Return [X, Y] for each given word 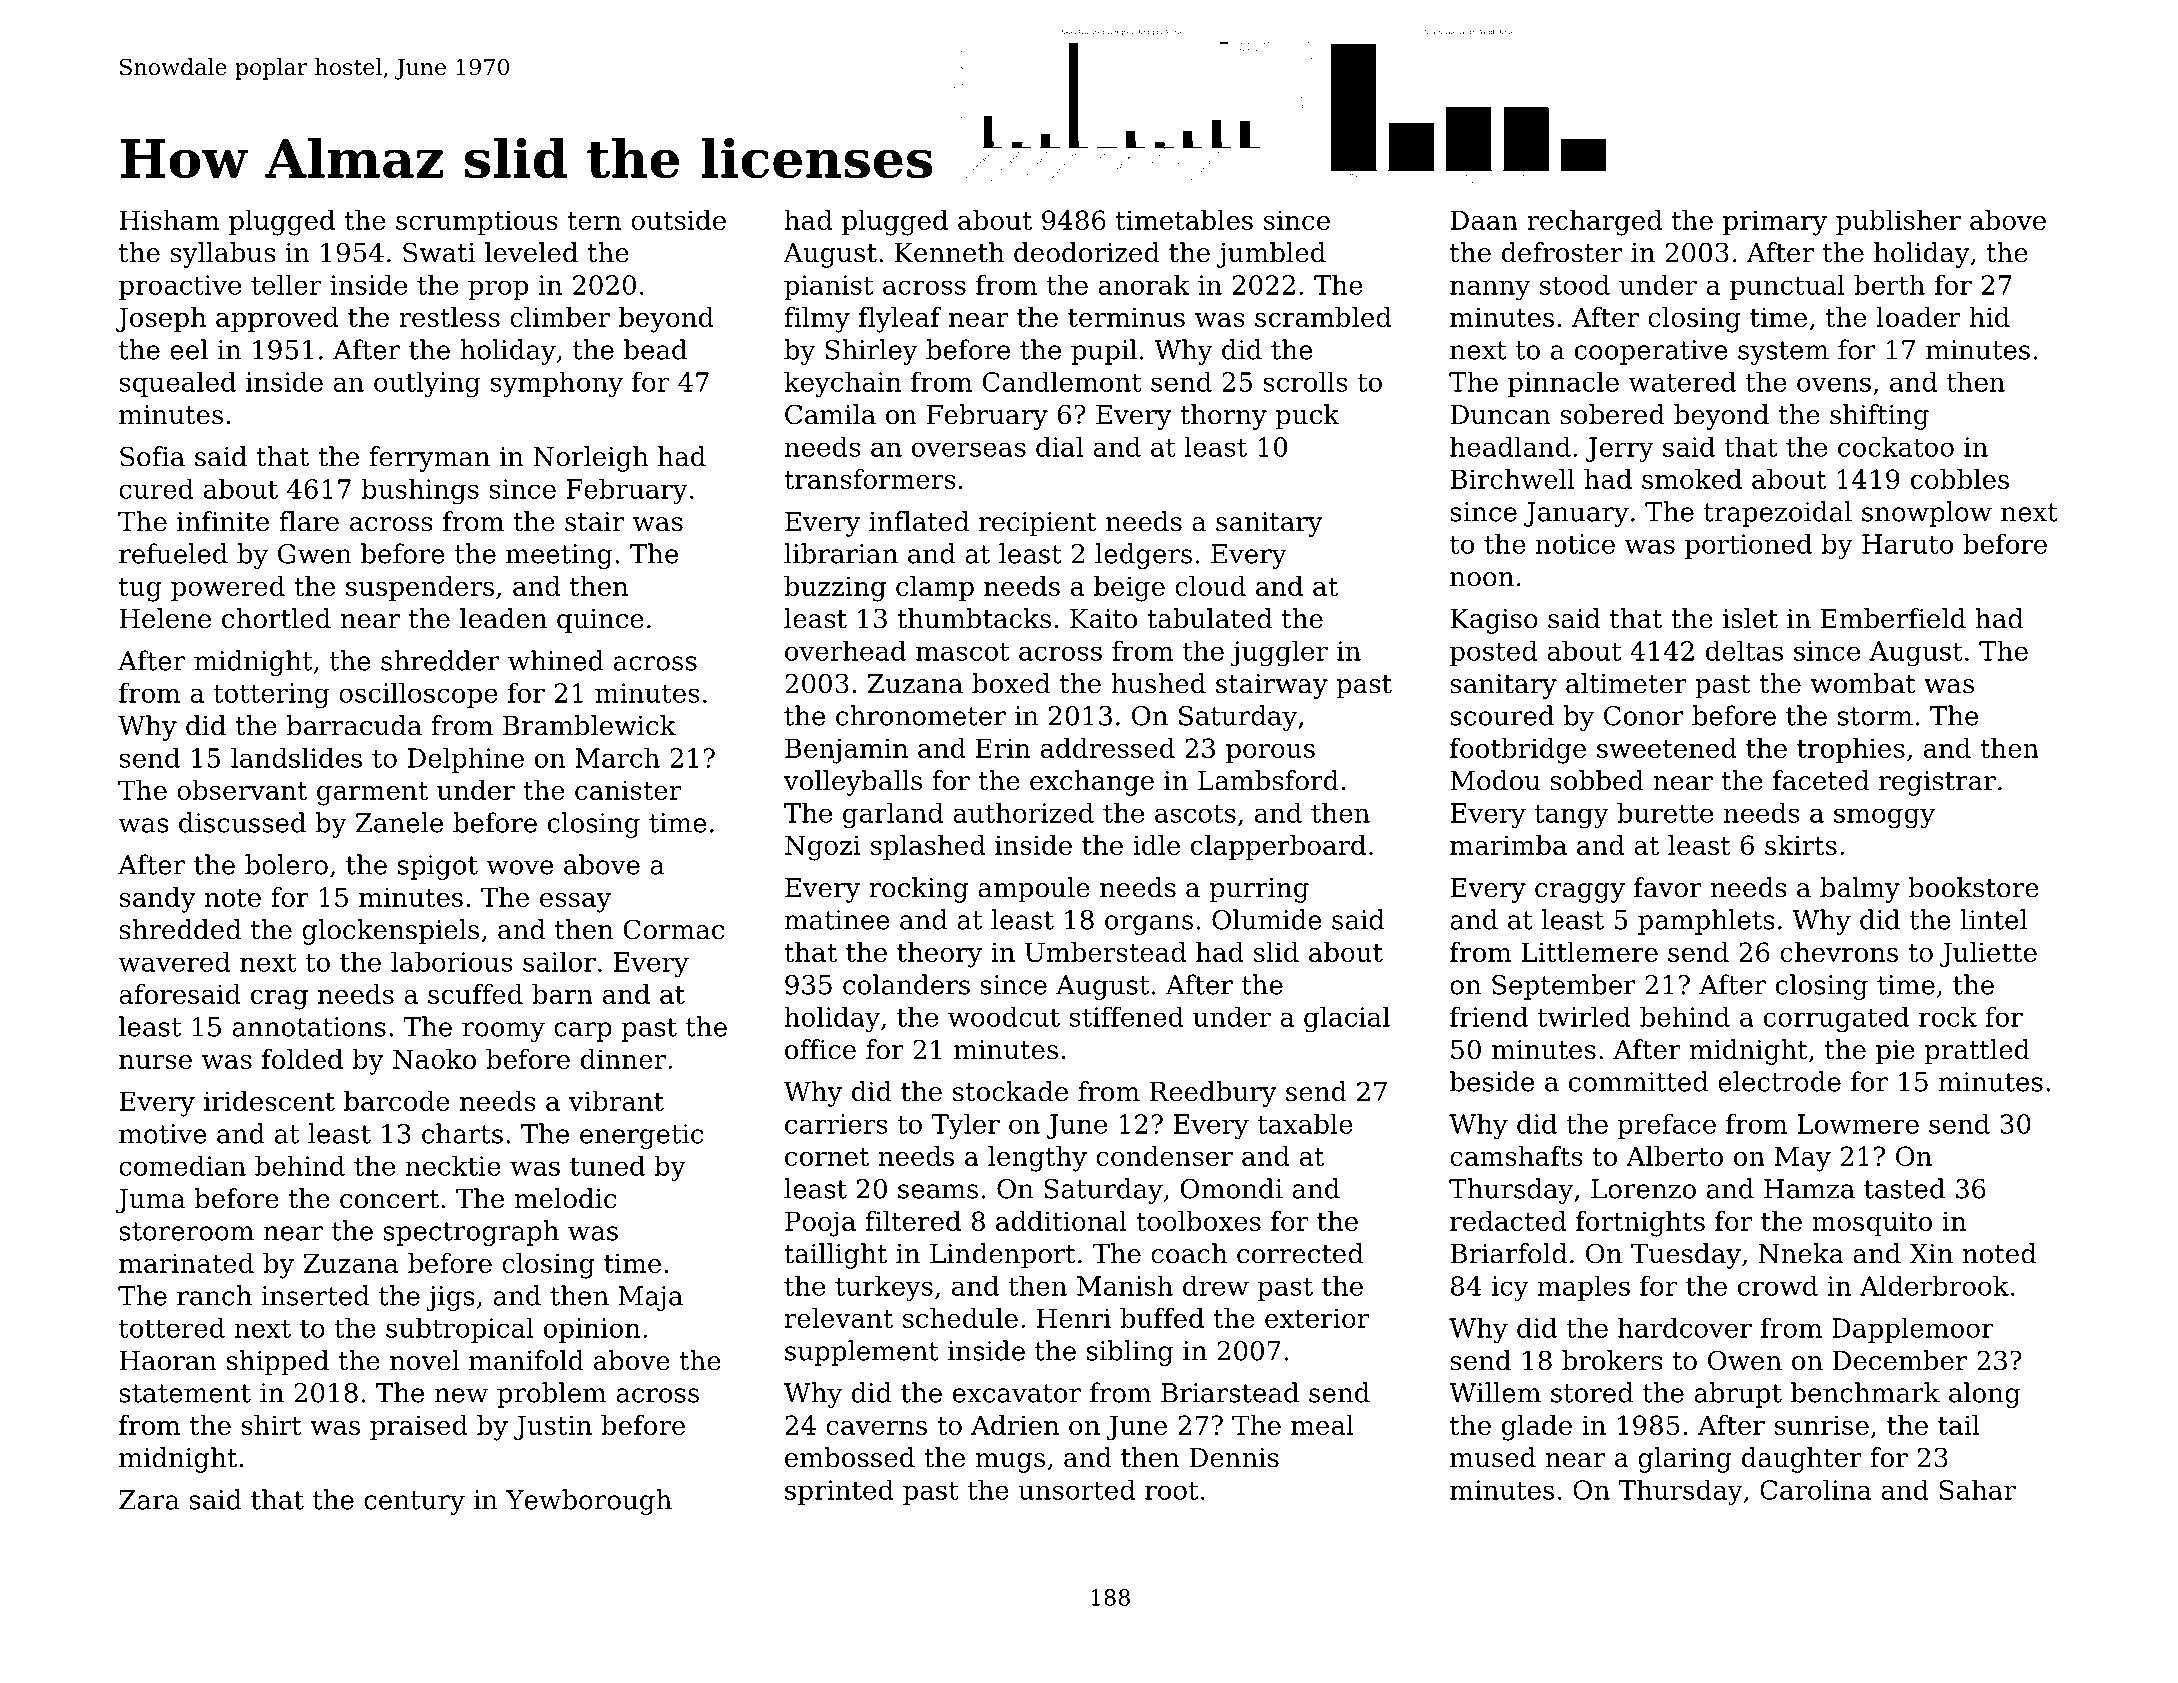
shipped [278, 1363]
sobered [1612, 414]
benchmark [1865, 1392]
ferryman [429, 459]
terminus [1126, 317]
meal [1322, 1425]
